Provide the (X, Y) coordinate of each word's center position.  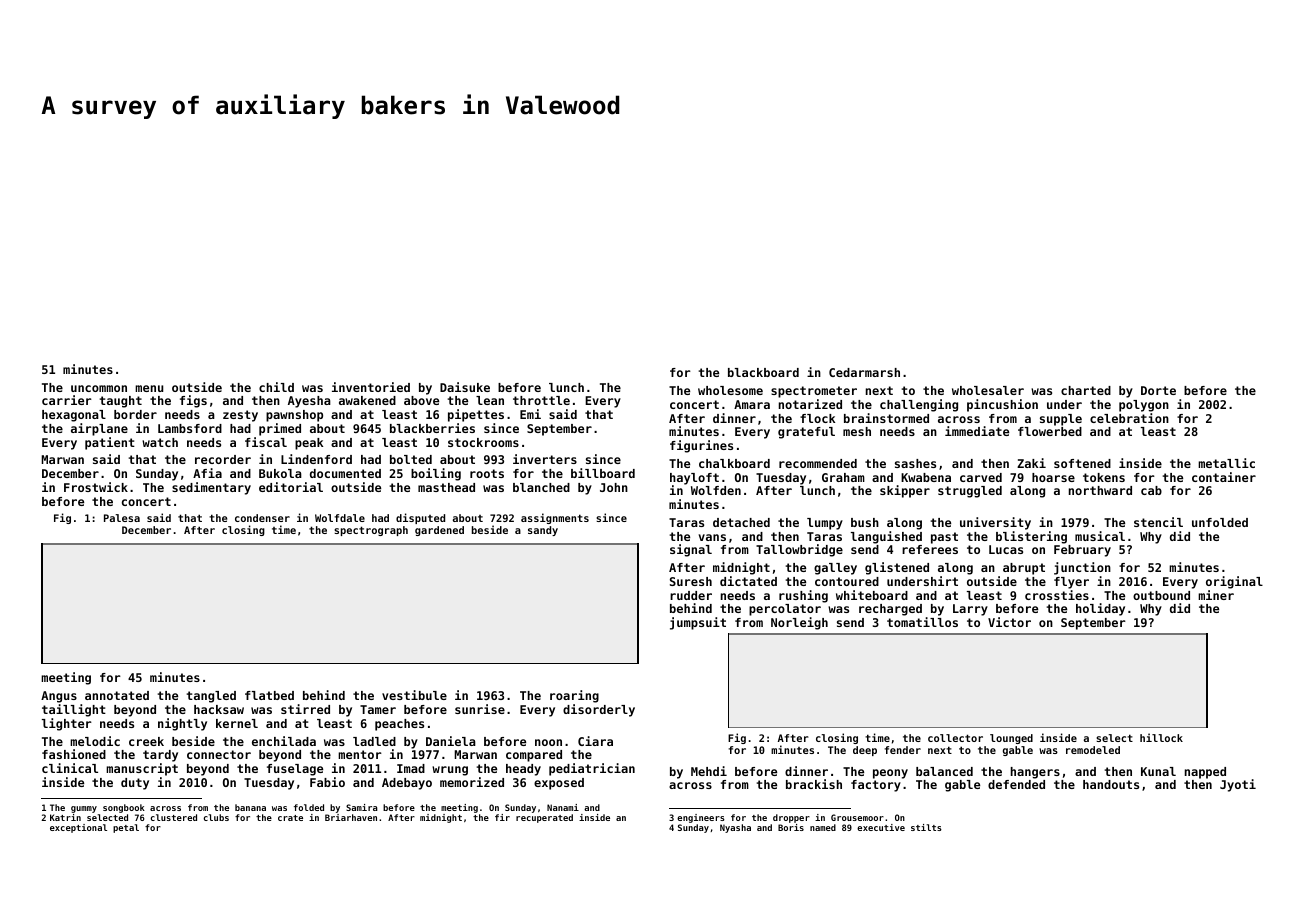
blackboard (763, 372)
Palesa (122, 518)
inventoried (371, 387)
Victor (1009, 622)
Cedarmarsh (864, 372)
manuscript (142, 769)
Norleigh (799, 623)
